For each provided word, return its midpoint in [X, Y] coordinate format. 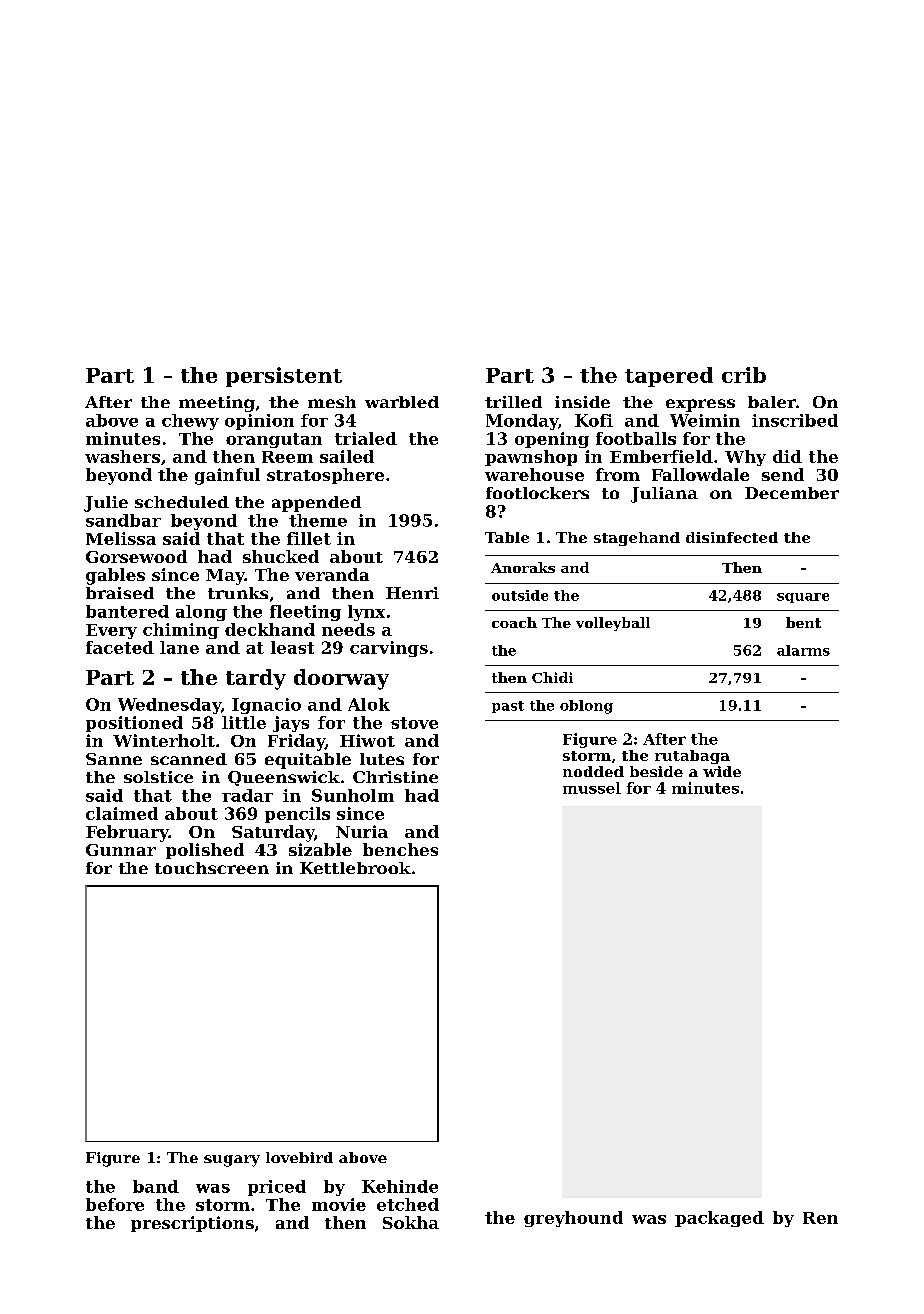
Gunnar [121, 850]
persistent [284, 377]
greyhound [573, 1219]
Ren [820, 1218]
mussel [592, 788]
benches [400, 849]
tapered [669, 377]
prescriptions [192, 1224]
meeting [217, 404]
